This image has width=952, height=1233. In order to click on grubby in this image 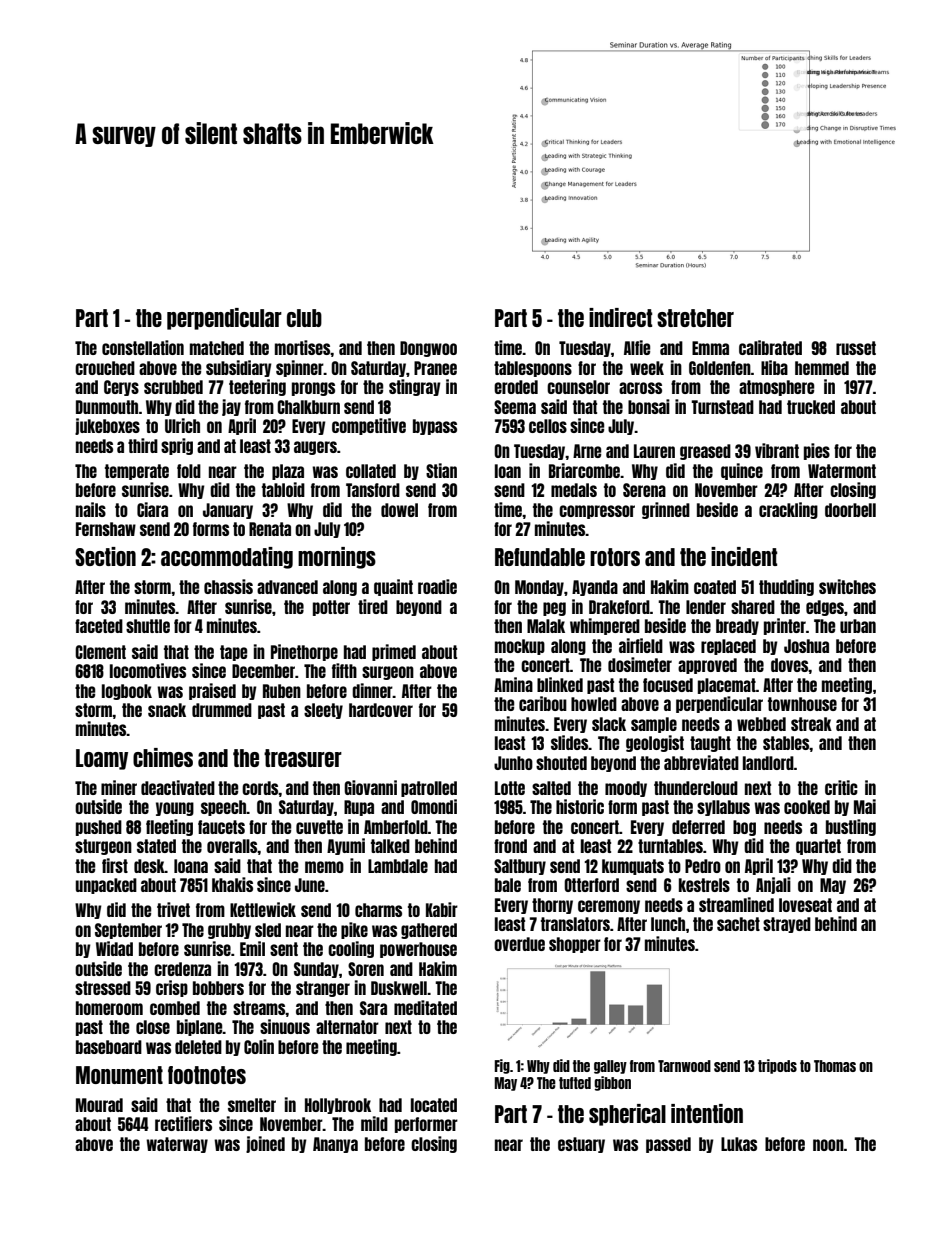, I will do `click(229, 931)`.
